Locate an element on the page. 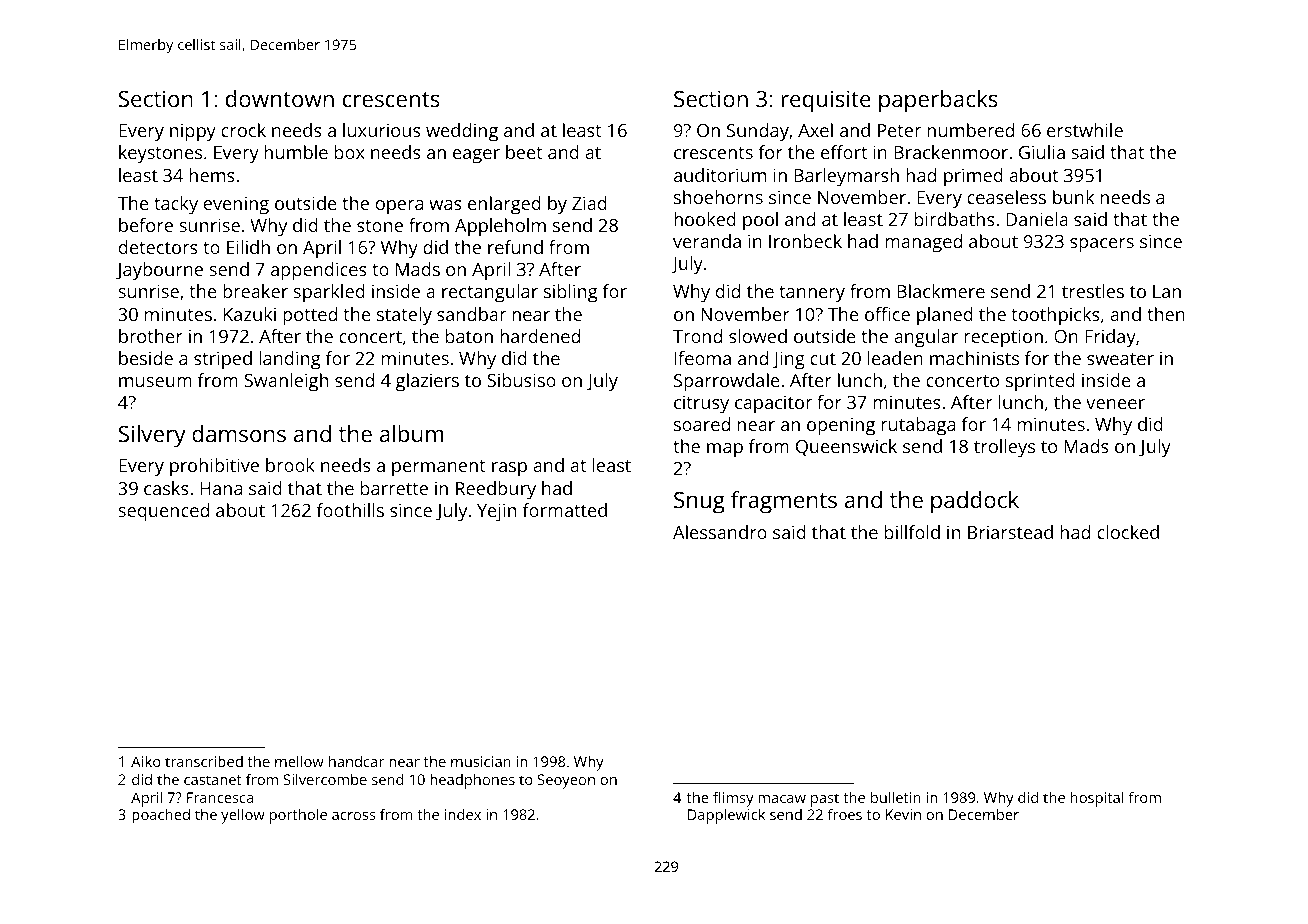  downtown is located at coordinates (280, 98).
